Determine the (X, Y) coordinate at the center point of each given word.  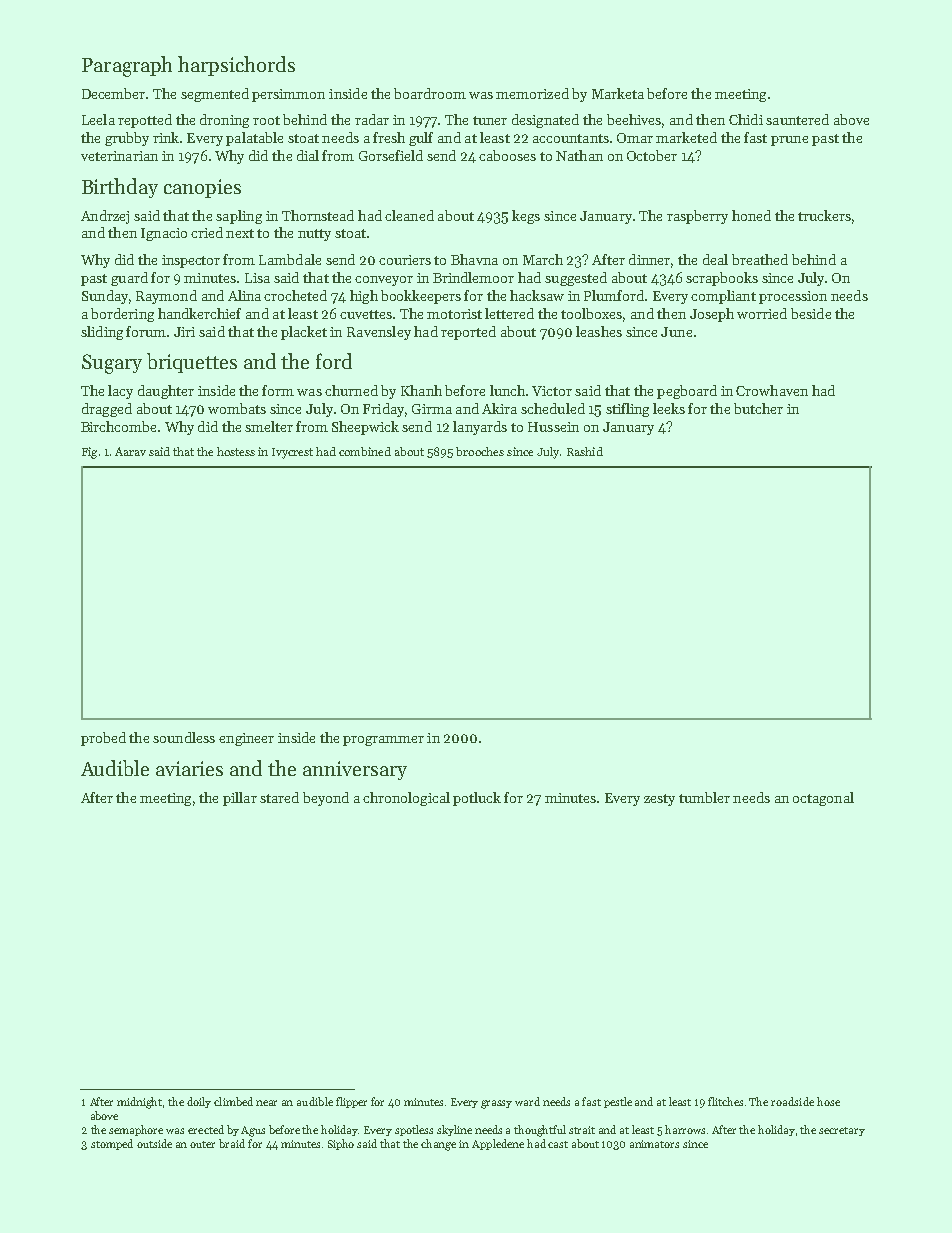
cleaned (409, 215)
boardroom (430, 93)
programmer (383, 741)
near (266, 1103)
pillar (240, 799)
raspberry (697, 217)
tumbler (704, 797)
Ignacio (164, 234)
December (113, 93)
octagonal (823, 799)
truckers (824, 215)
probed (103, 739)
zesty (659, 800)
